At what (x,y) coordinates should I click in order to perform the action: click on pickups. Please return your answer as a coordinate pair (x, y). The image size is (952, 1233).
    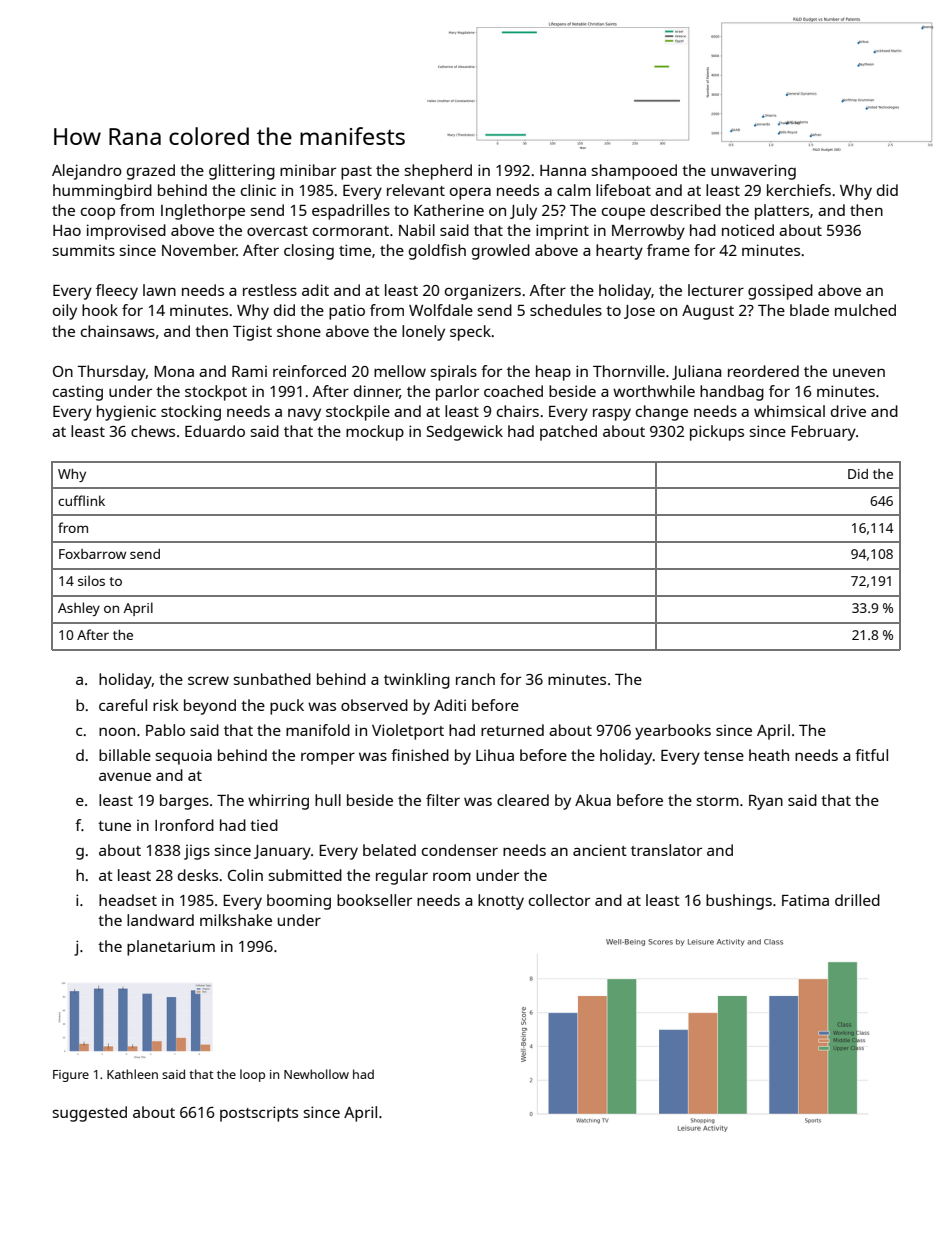
    Looking at the image, I should click on (717, 433).
